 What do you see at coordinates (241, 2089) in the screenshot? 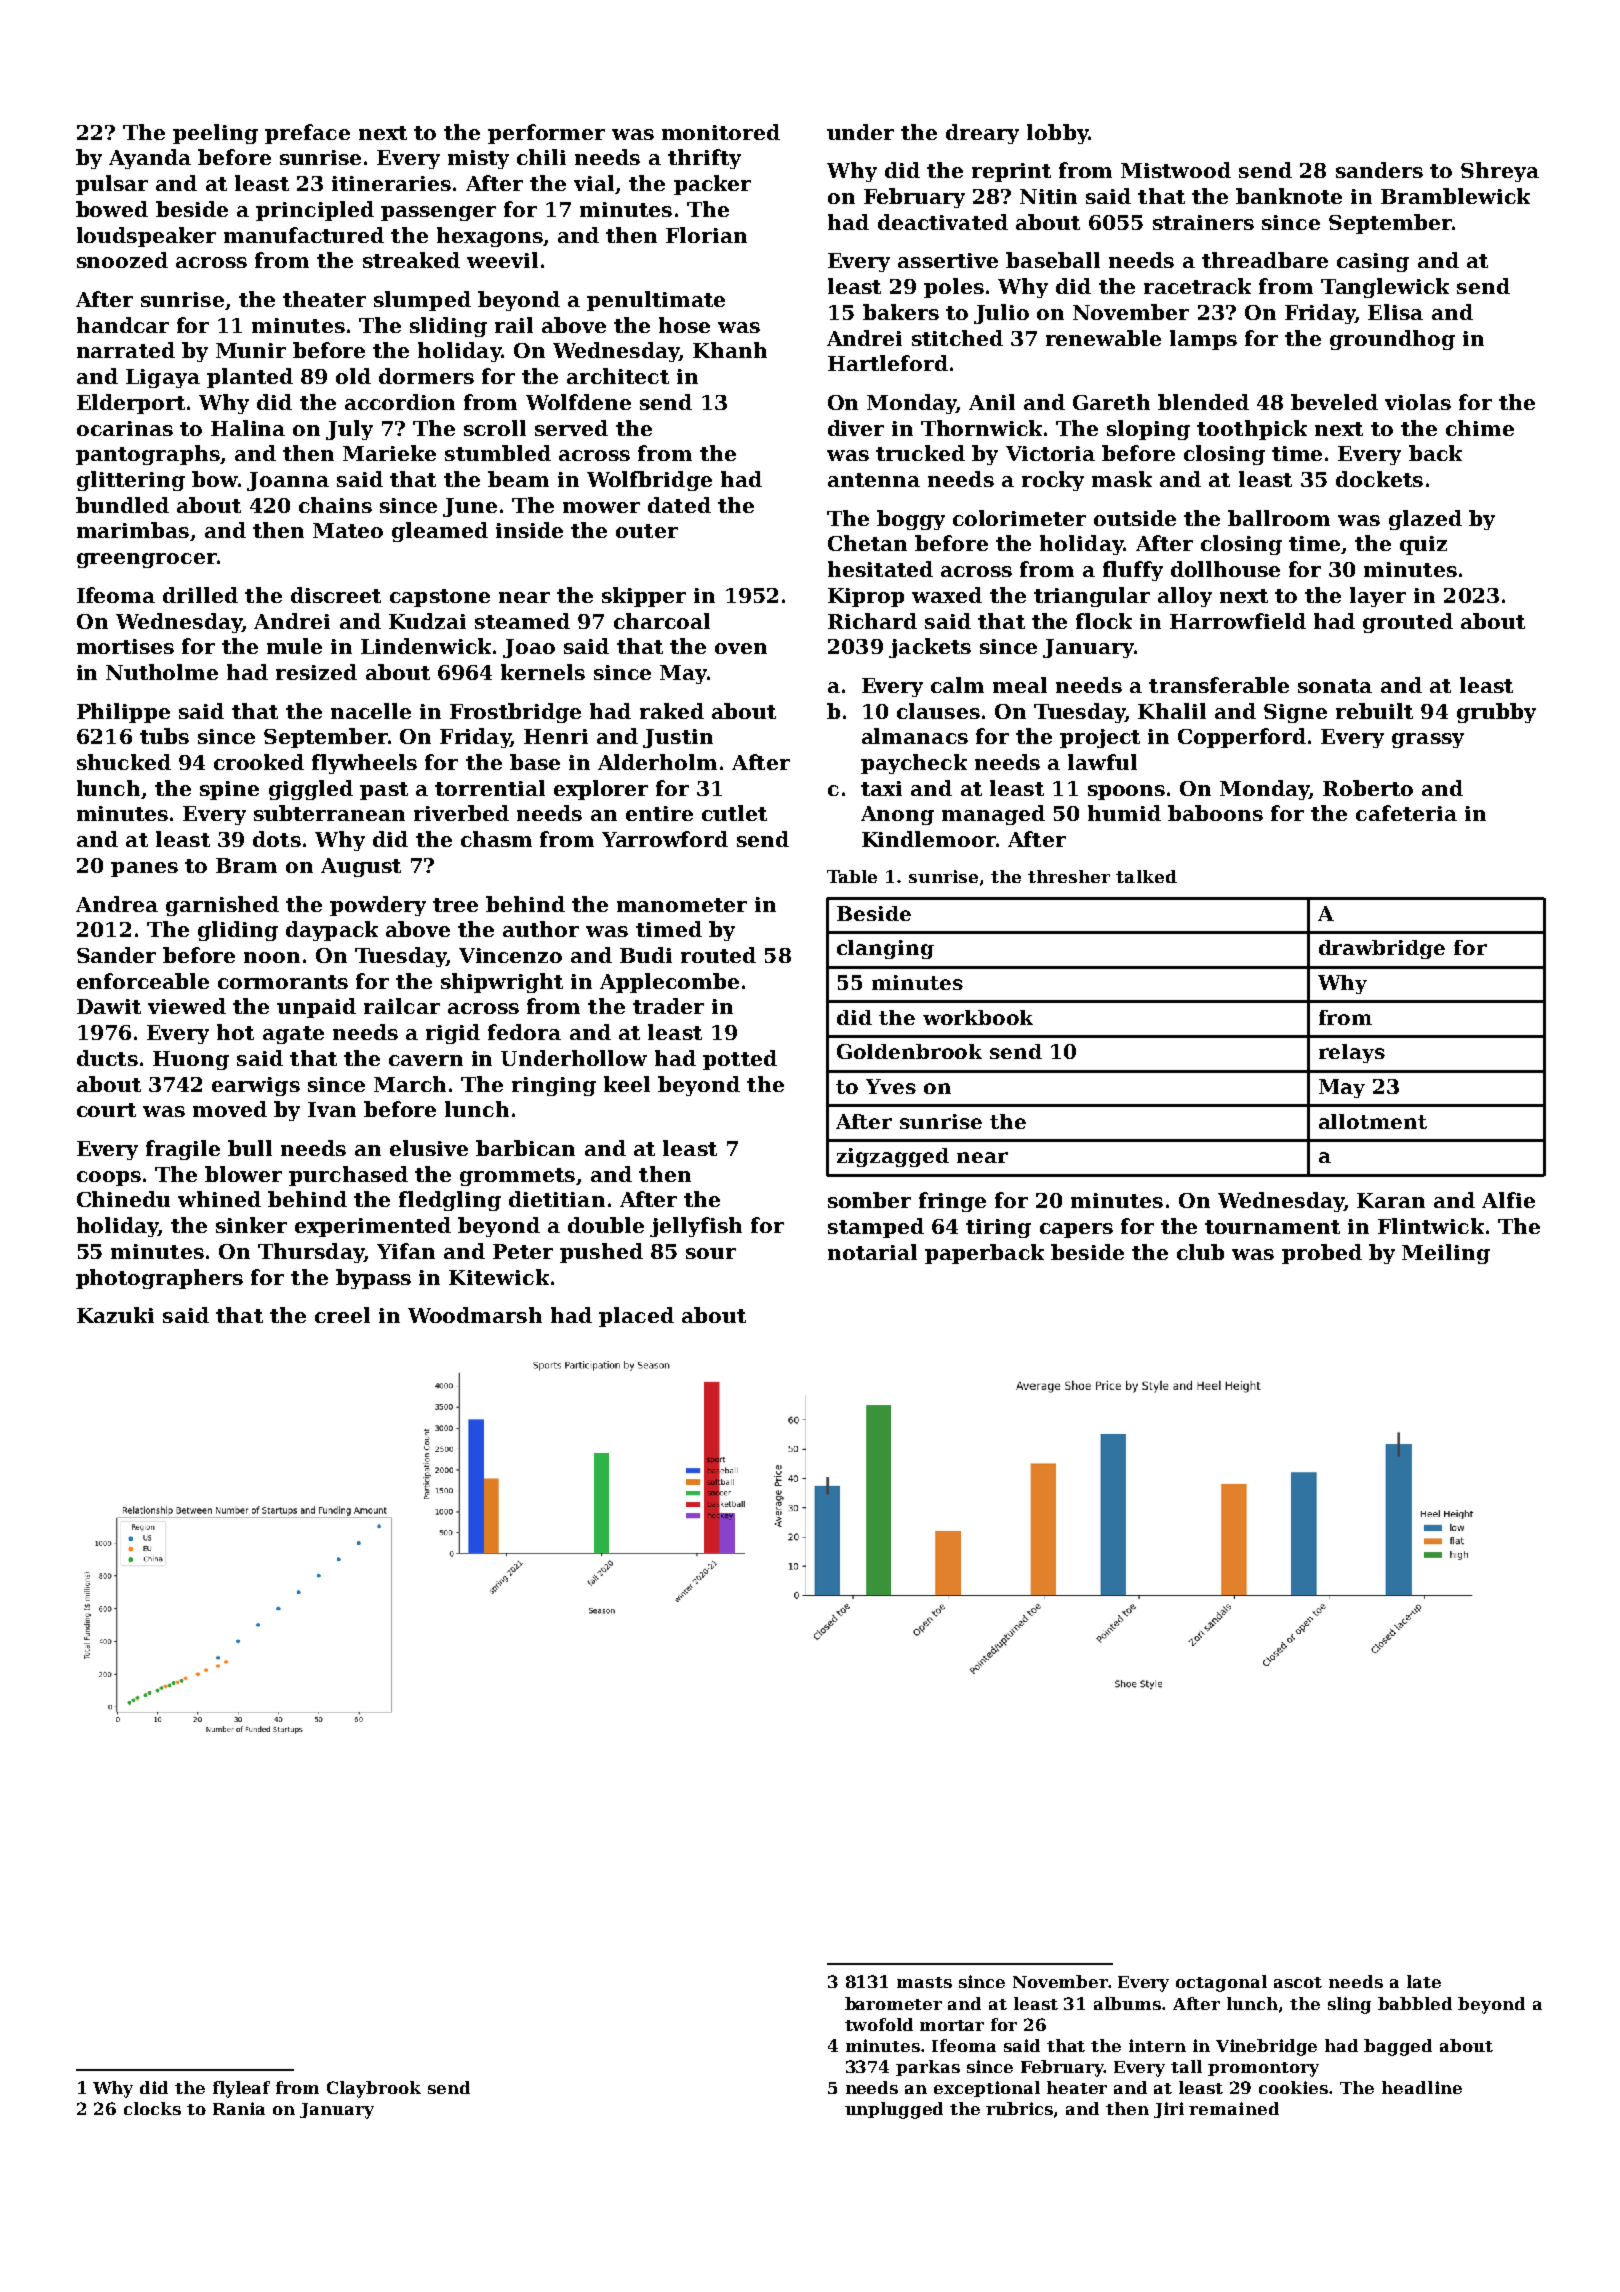
I see `flyleaf` at bounding box center [241, 2089].
